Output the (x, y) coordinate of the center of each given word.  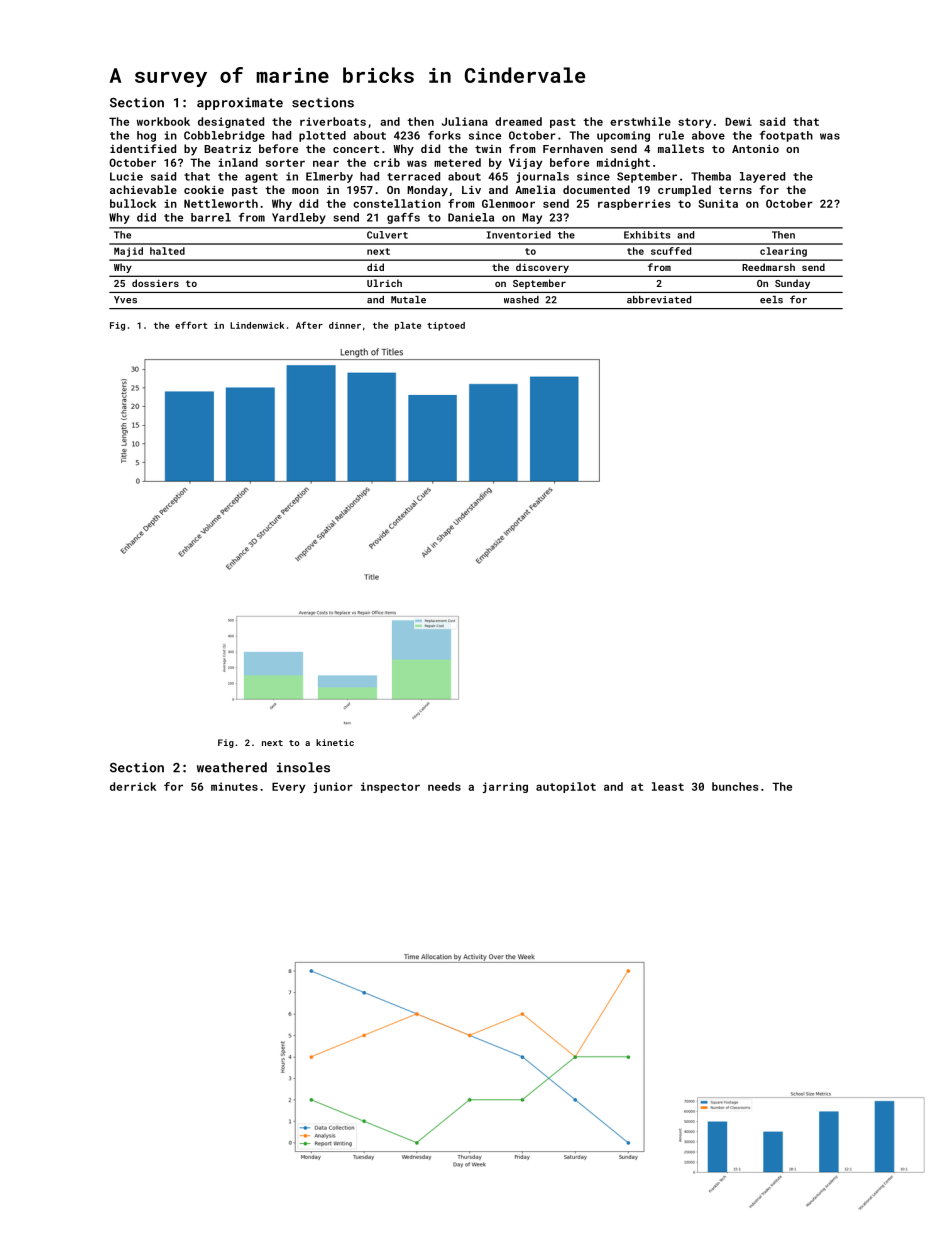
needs (444, 786)
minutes (234, 786)
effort (191, 325)
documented (596, 189)
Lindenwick (257, 325)
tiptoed (446, 326)
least (668, 786)
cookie (204, 189)
